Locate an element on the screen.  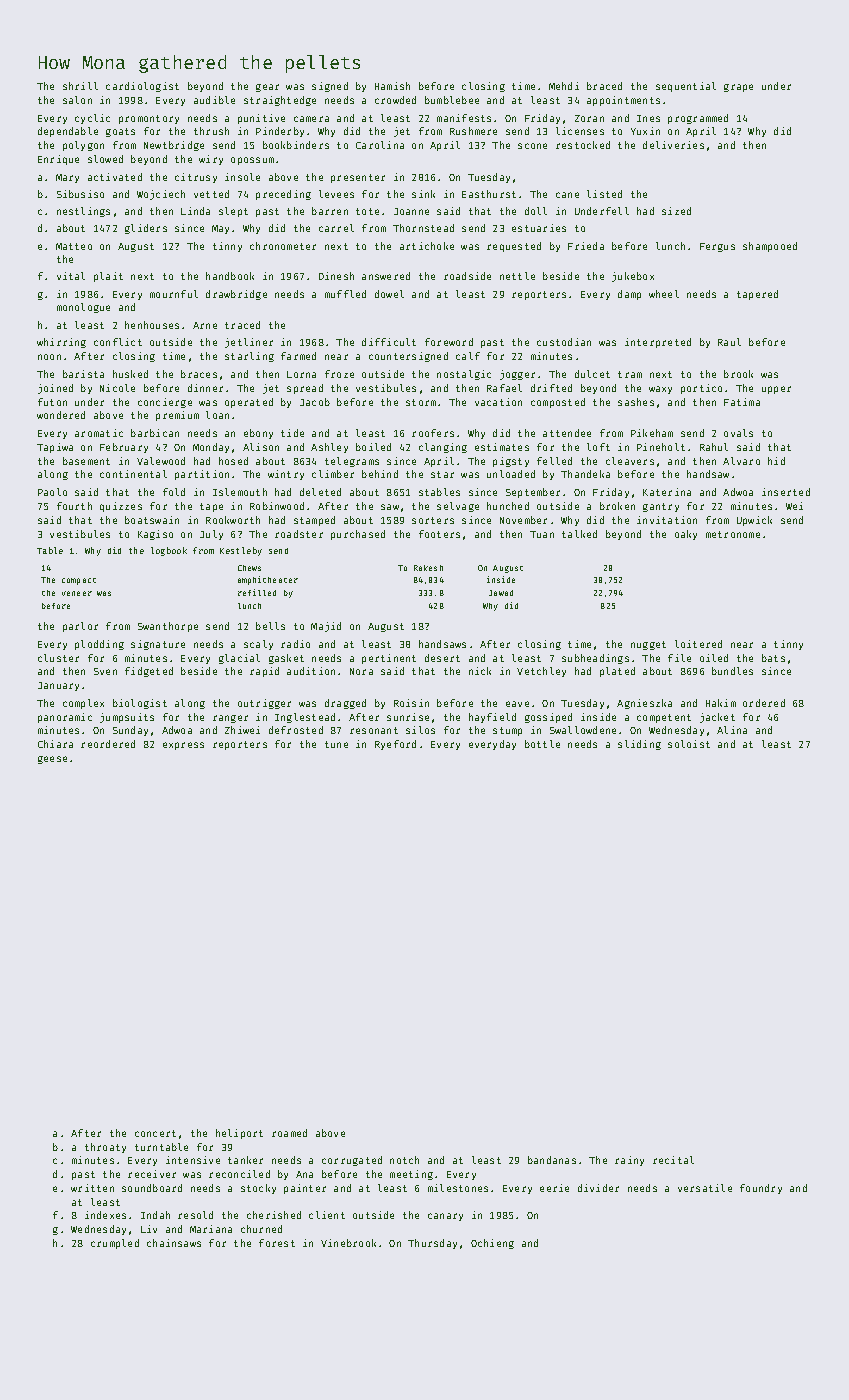
Mariana is located at coordinates (211, 1229).
